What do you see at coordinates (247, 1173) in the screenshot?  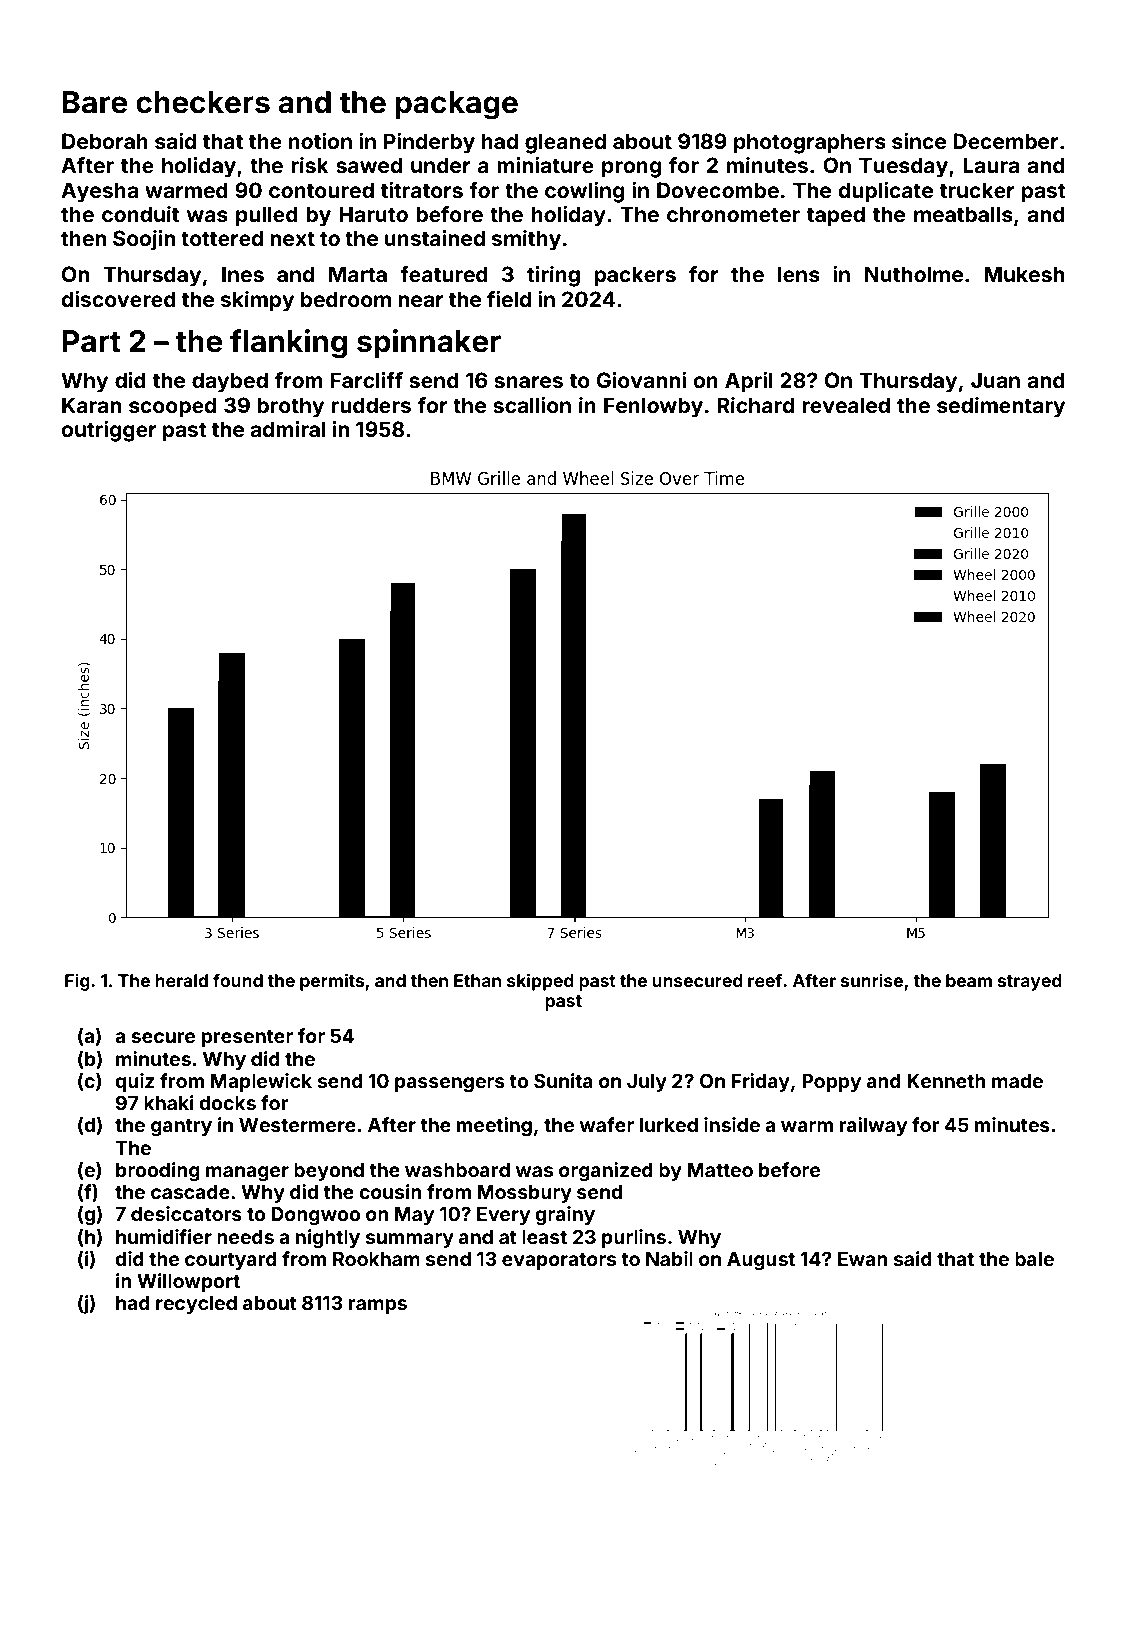 I see `manager` at bounding box center [247, 1173].
